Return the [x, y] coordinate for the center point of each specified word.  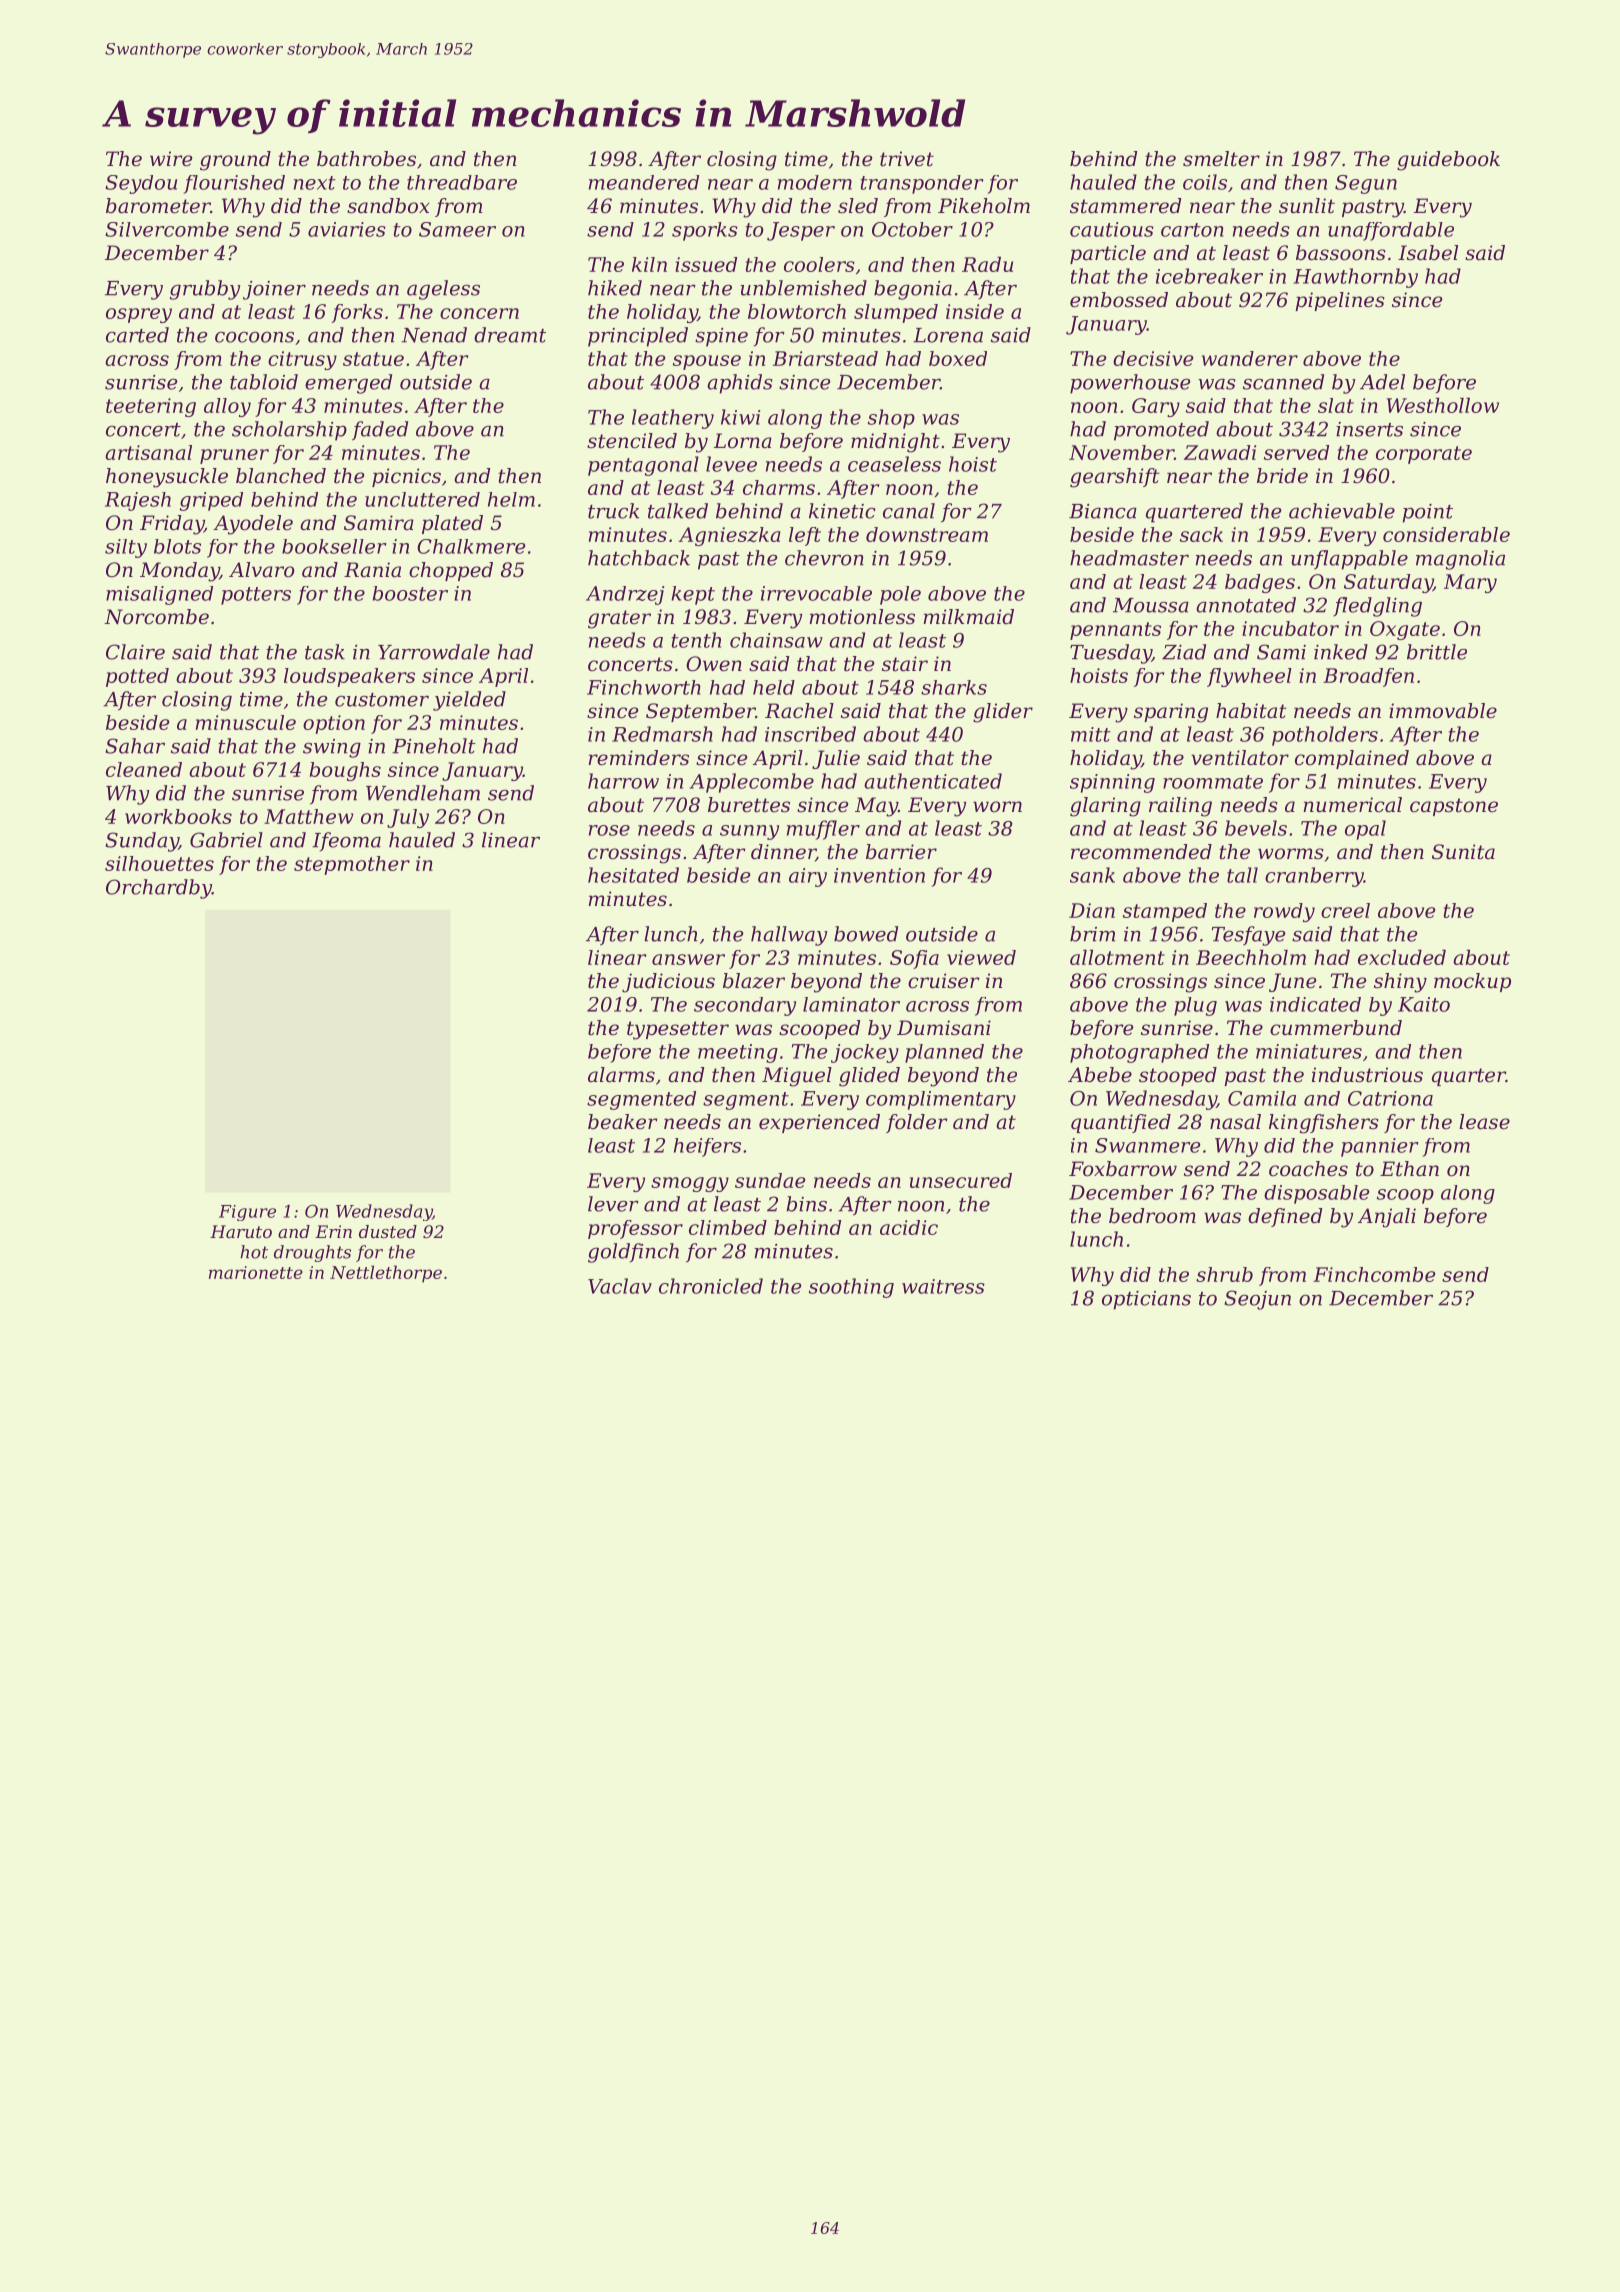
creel [1345, 910]
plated [452, 524]
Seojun [1258, 1300]
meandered [644, 182]
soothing [851, 1288]
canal [909, 511]
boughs [345, 771]
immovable [1443, 711]
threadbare [462, 182]
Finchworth [644, 687]
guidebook [1448, 161]
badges [1260, 583]
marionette [256, 1272]
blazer [754, 981]
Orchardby [159, 889]
